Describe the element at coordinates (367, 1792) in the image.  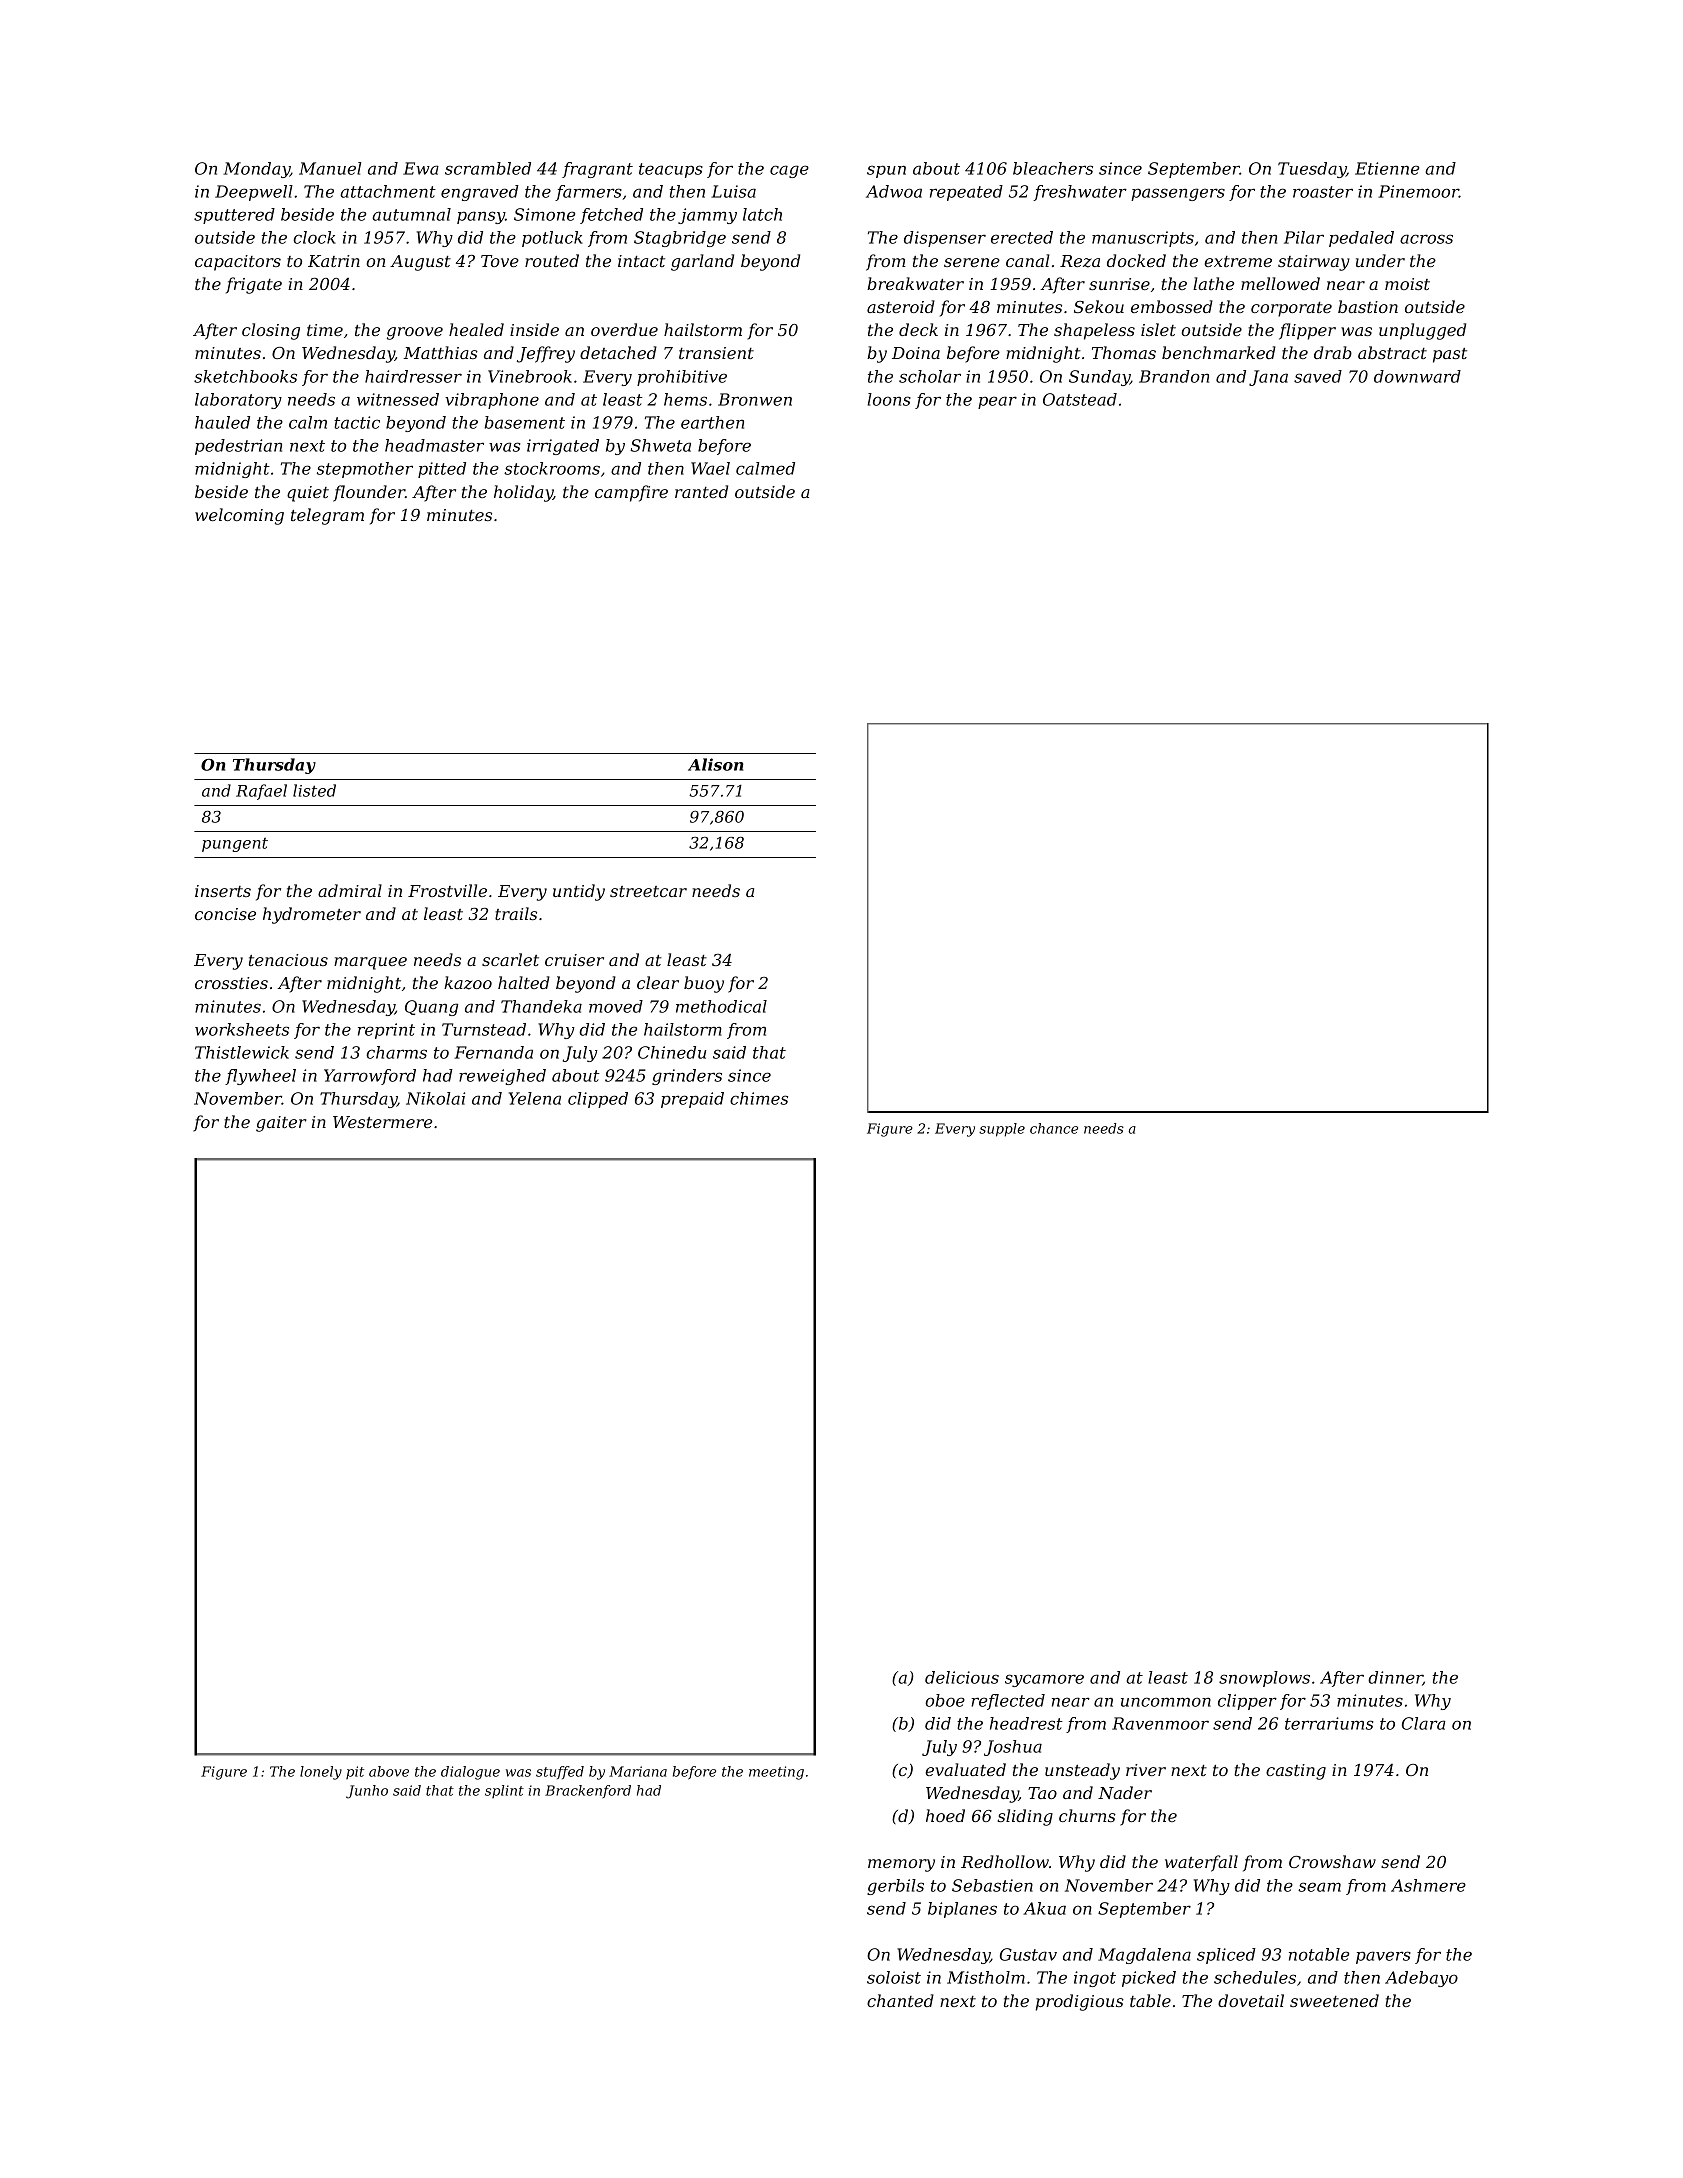
I see `Junho` at that location.
